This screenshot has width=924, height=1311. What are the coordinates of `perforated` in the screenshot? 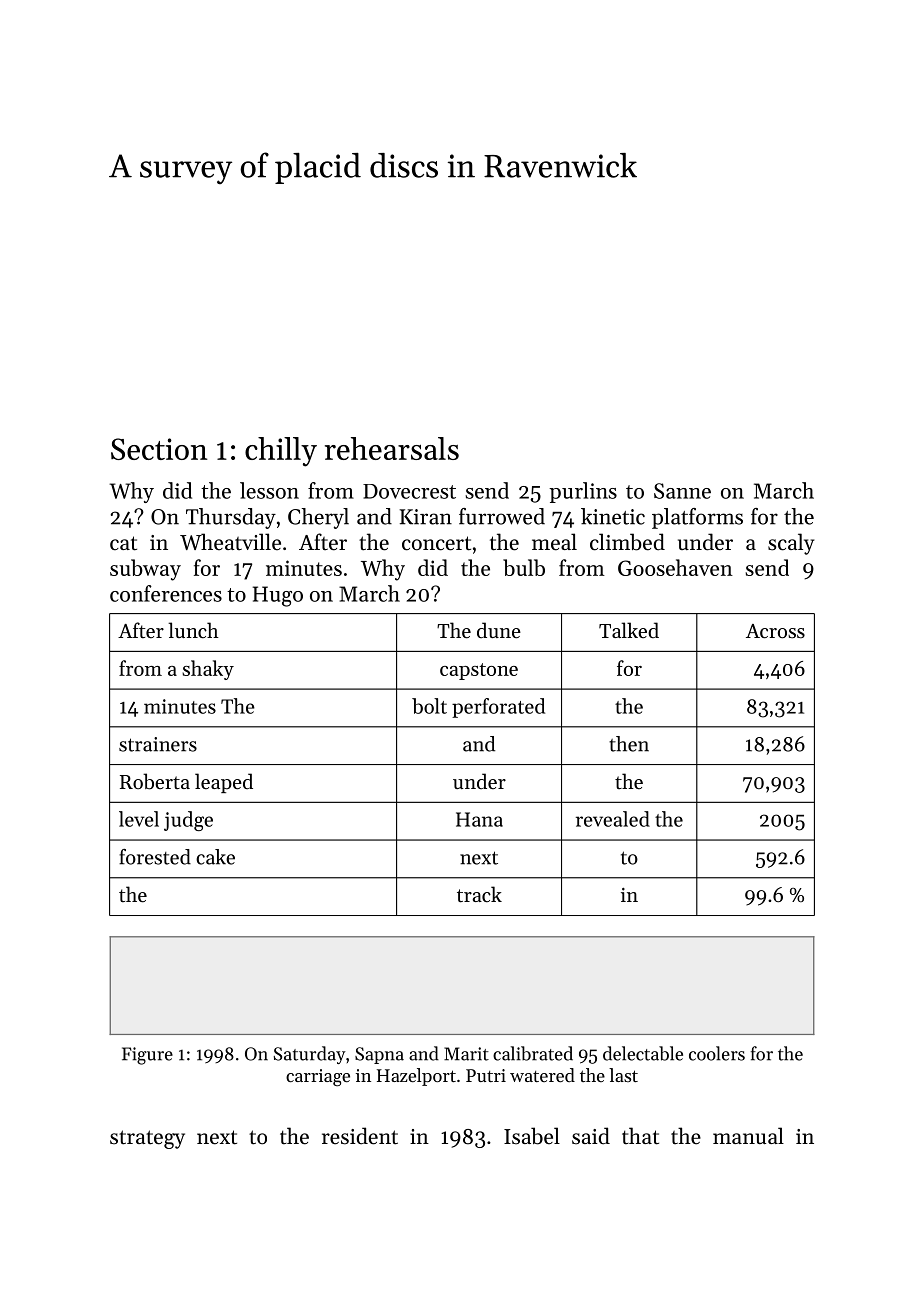 It's located at (498, 708).
